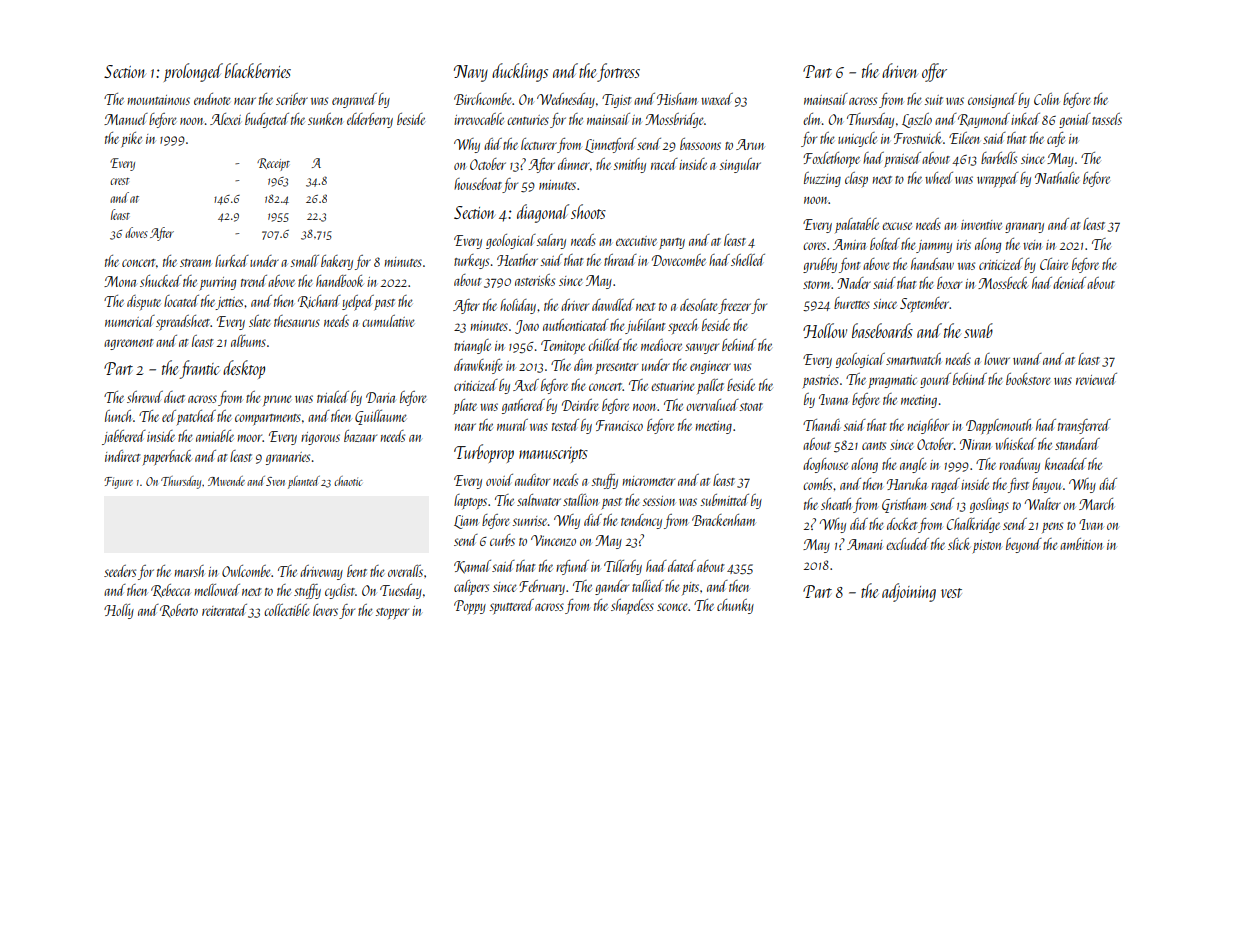 This screenshot has height=952, width=1233. I want to click on diagonal, so click(543, 213).
